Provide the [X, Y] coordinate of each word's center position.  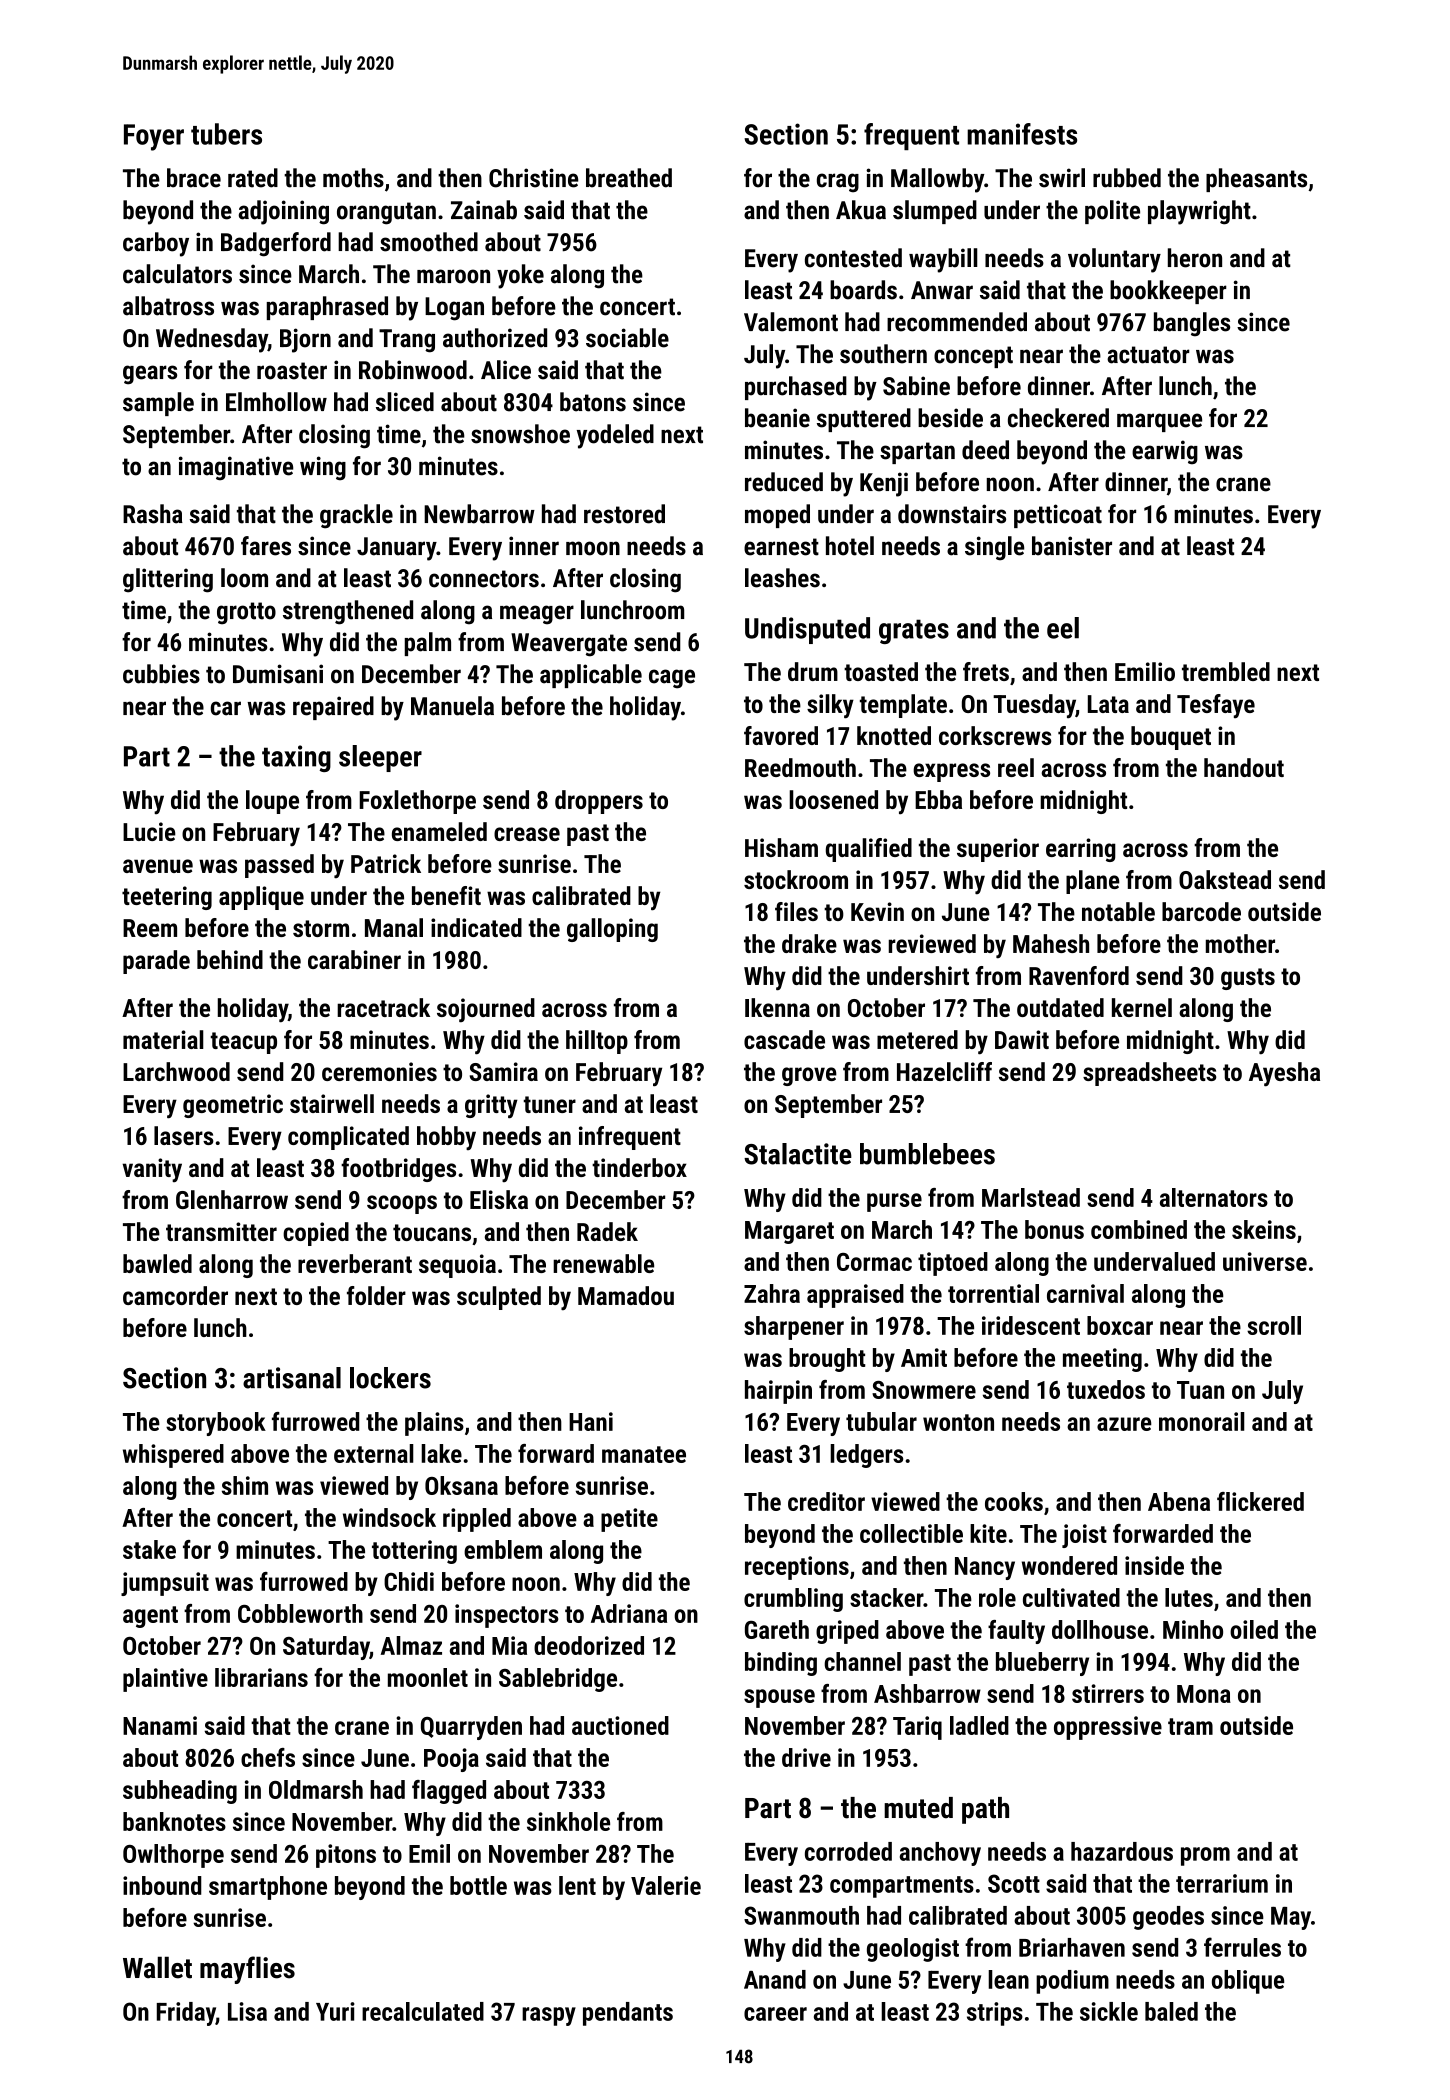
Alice [506, 370]
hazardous [1122, 1851]
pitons [346, 1856]
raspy [549, 2016]
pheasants [1256, 180]
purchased [796, 388]
